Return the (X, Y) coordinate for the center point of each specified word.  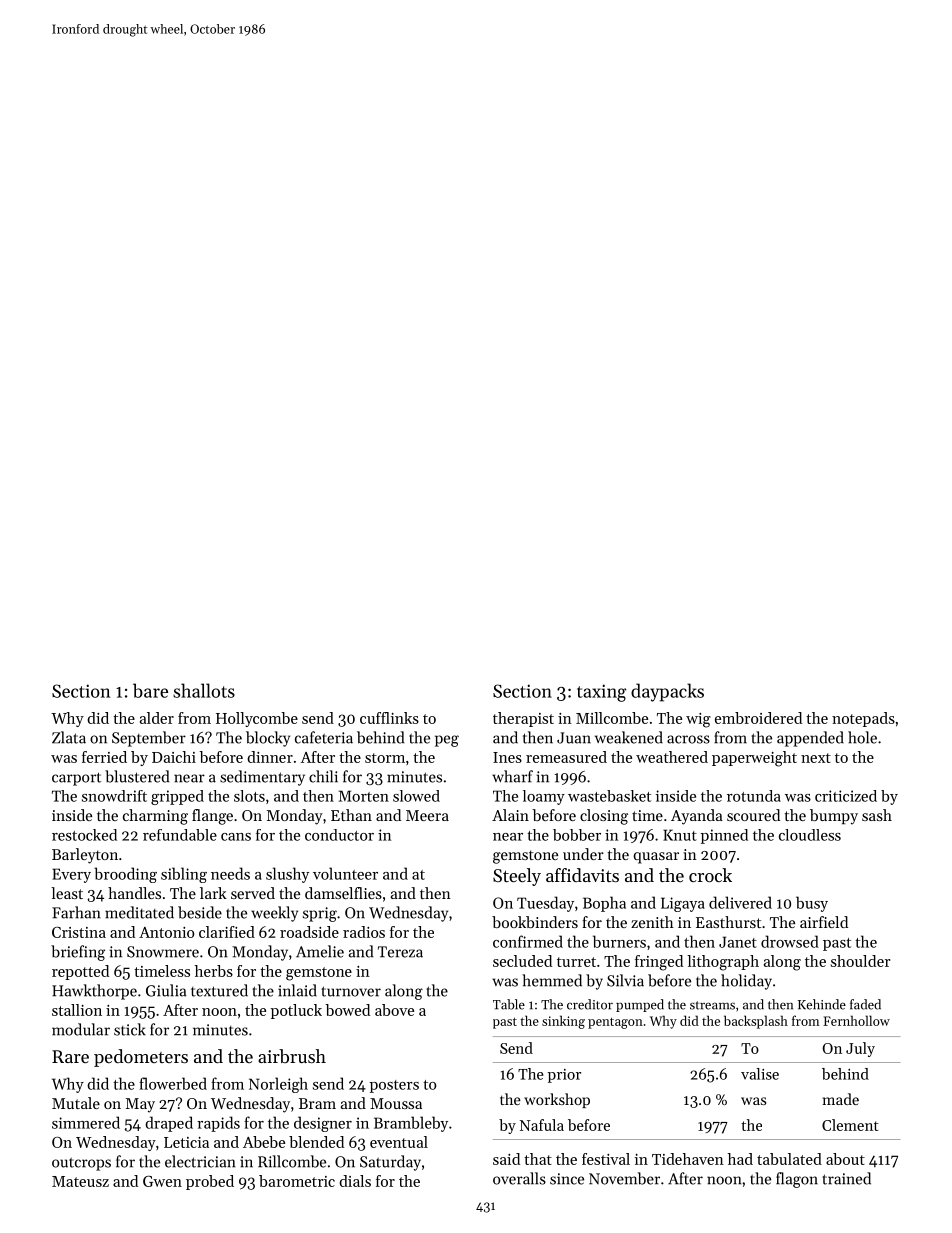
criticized (846, 796)
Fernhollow (856, 1020)
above (394, 1010)
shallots (204, 690)
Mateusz (80, 1181)
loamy (544, 797)
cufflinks (389, 718)
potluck (296, 1011)
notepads (863, 719)
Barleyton (85, 856)
